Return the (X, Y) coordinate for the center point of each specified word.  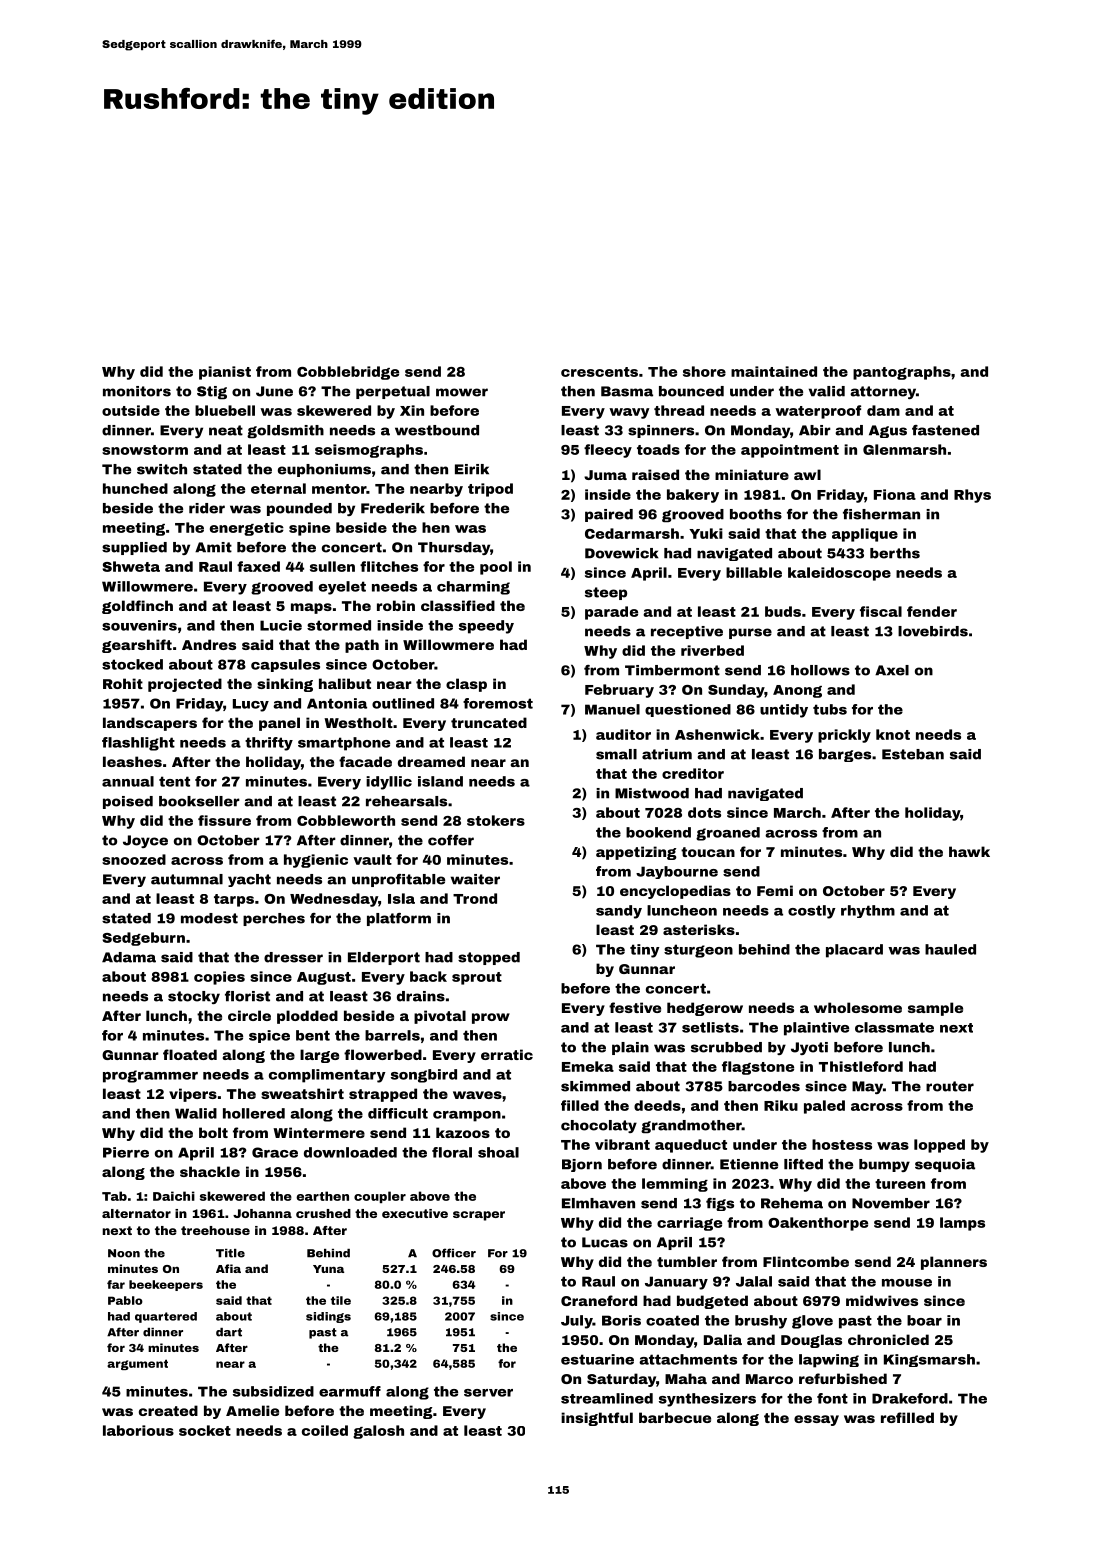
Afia (228, 1268)
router (950, 1086)
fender (932, 611)
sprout (477, 978)
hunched (135, 488)
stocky (194, 997)
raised (655, 474)
